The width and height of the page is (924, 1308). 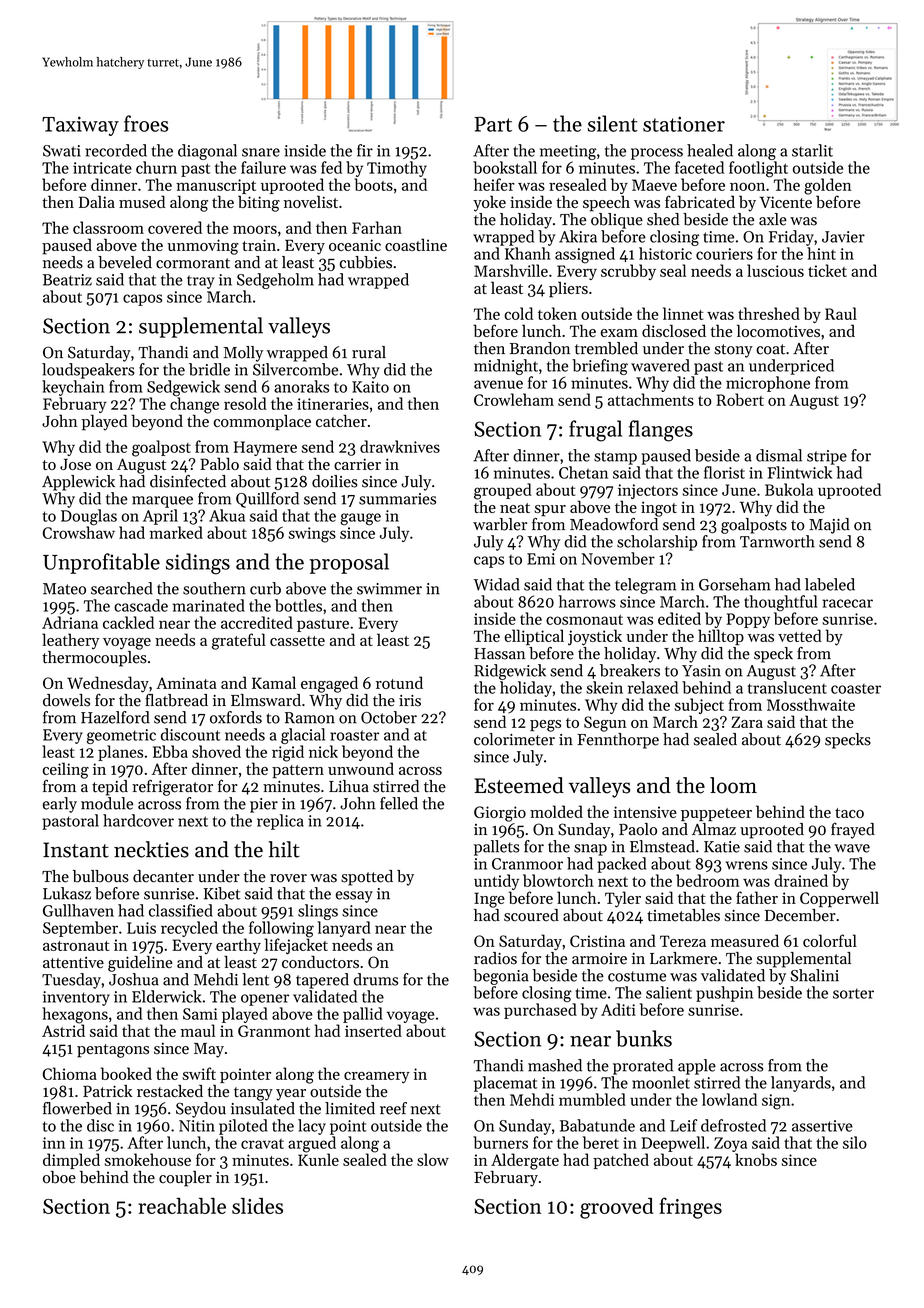 What do you see at coordinates (203, 247) in the page?
I see `unmoving` at bounding box center [203, 247].
